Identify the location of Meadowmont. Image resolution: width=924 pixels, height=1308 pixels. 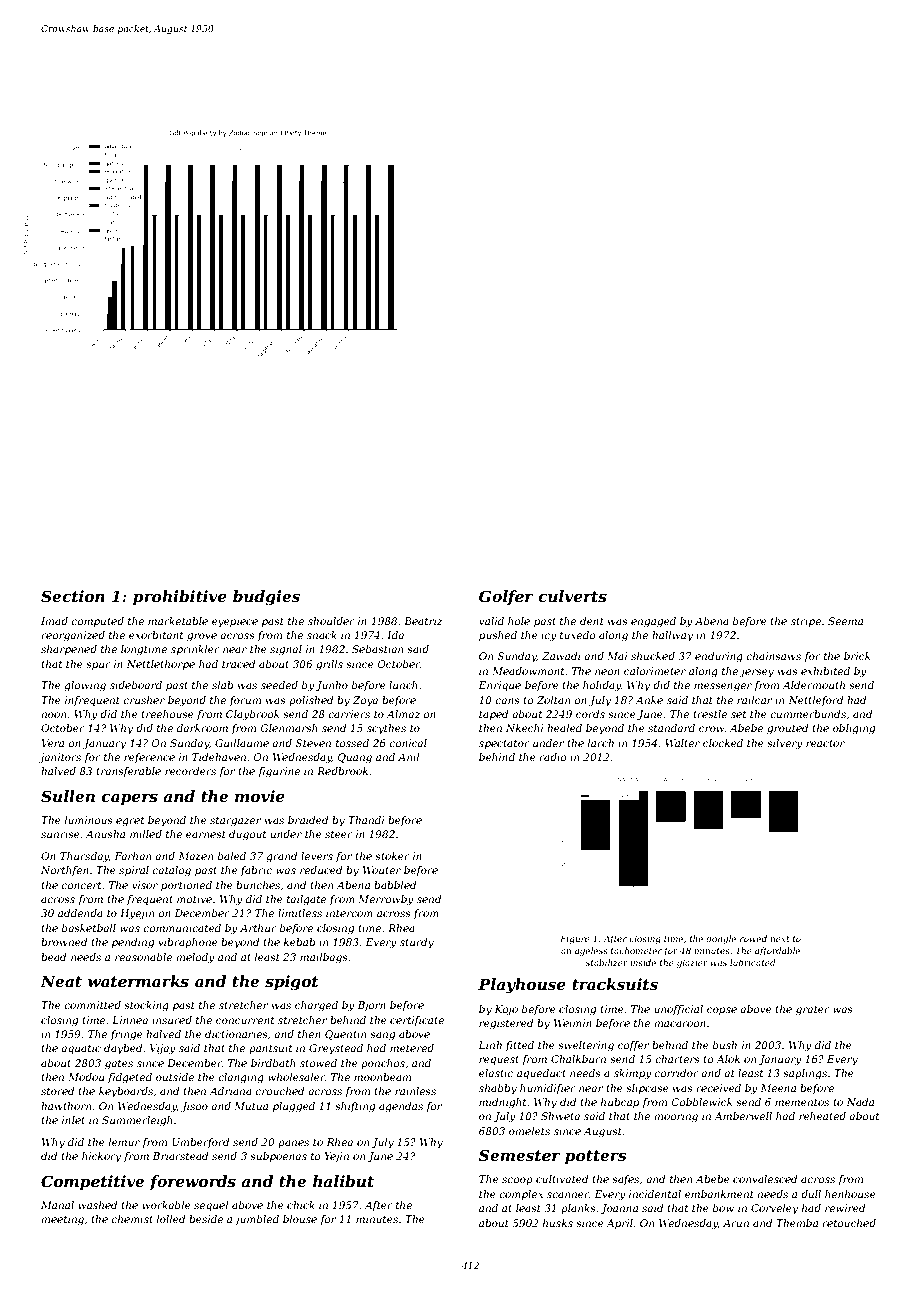
(528, 671).
